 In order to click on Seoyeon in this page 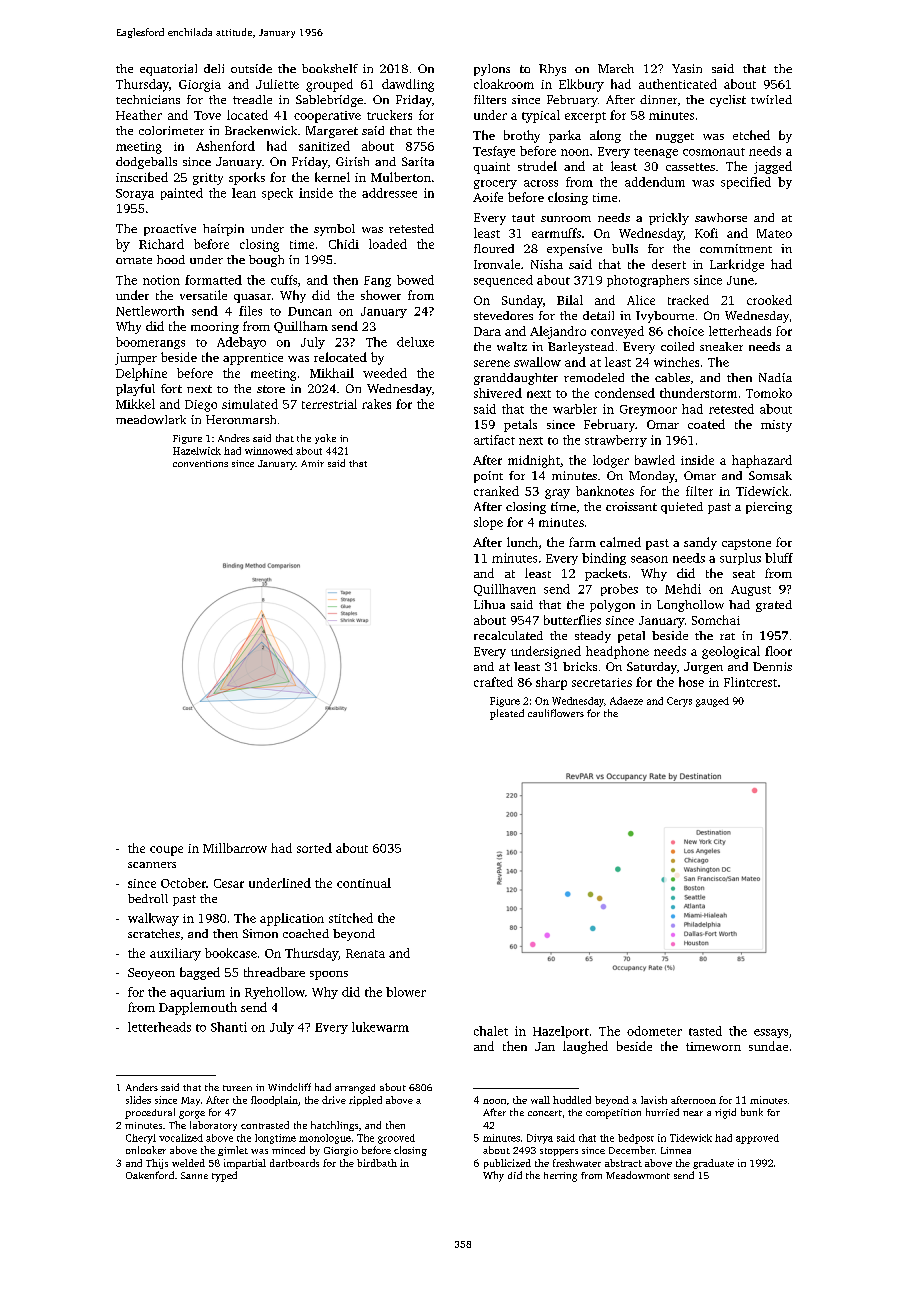, I will do `click(151, 974)`.
